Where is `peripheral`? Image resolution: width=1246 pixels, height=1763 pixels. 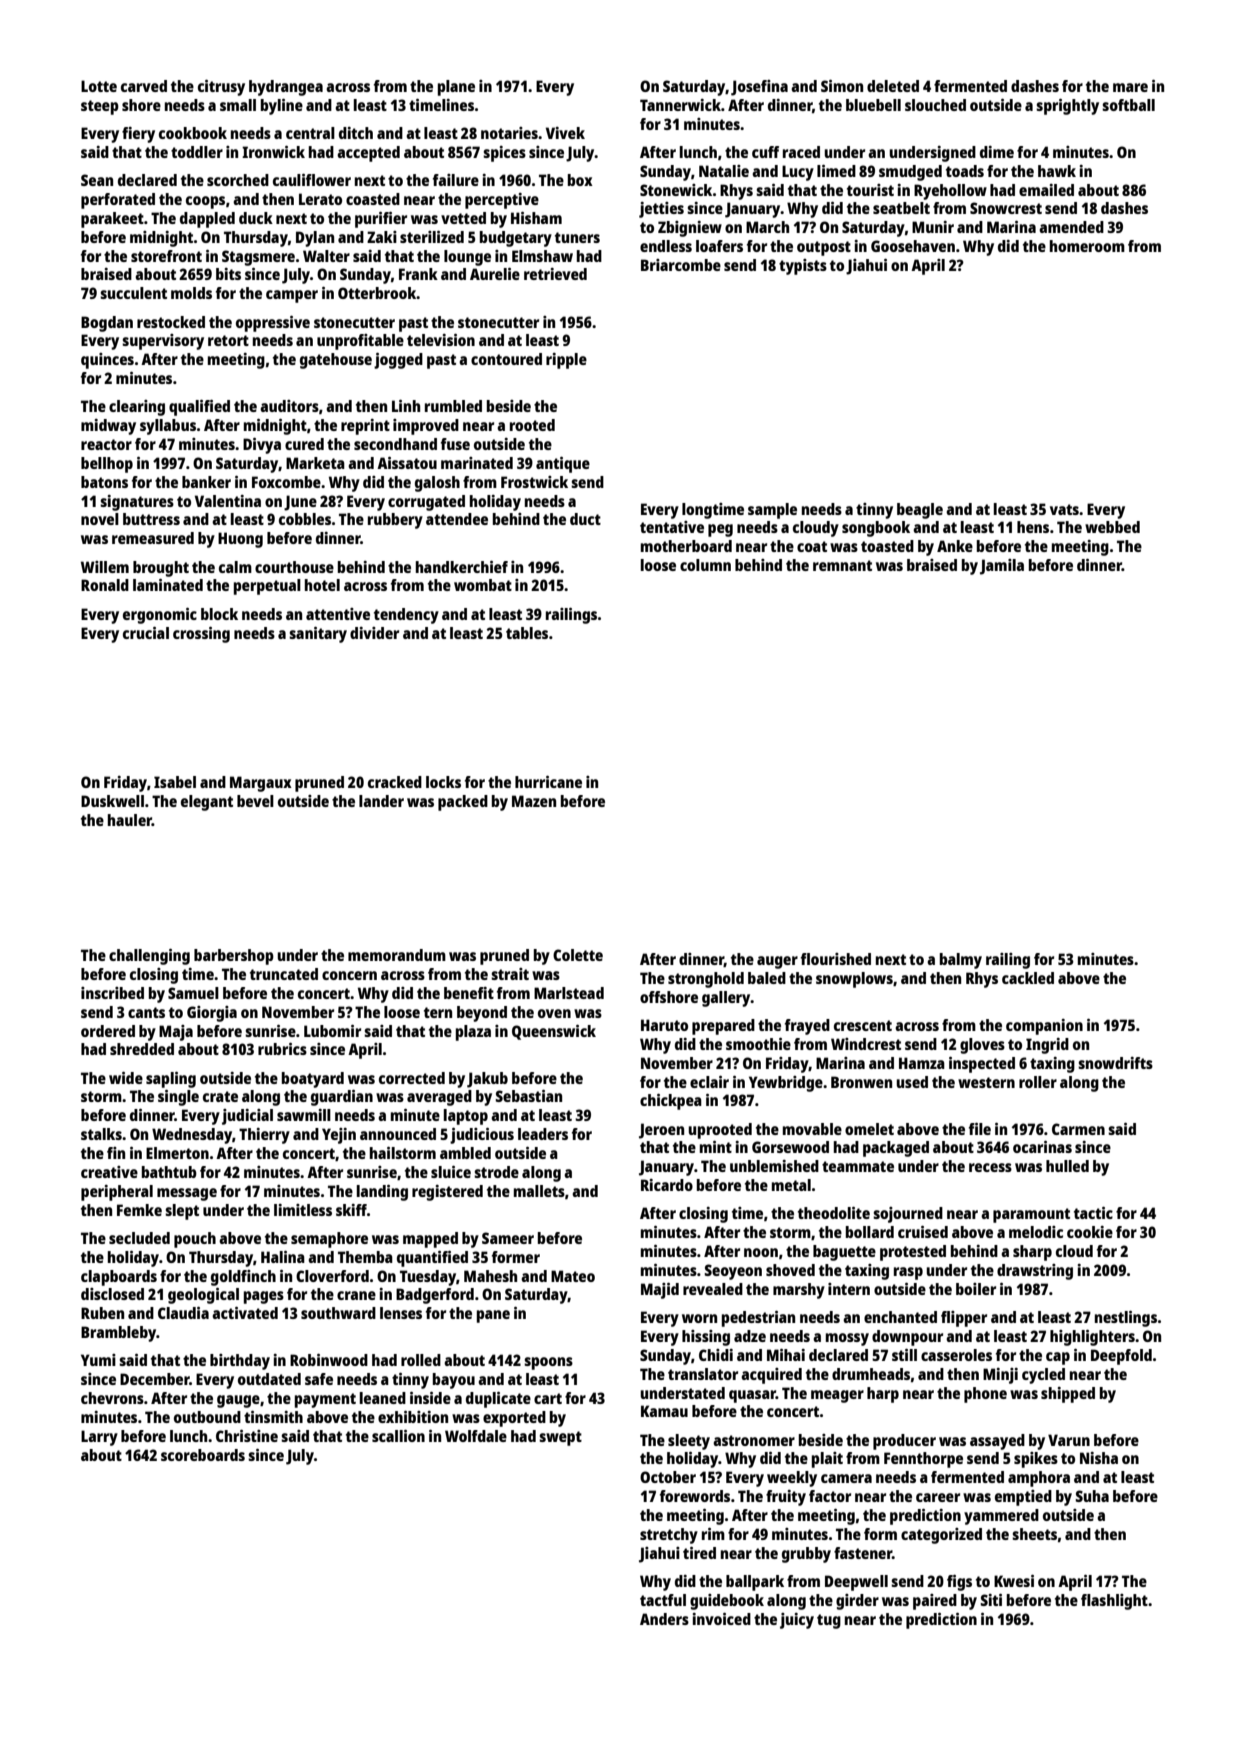 peripheral is located at coordinates (117, 1193).
